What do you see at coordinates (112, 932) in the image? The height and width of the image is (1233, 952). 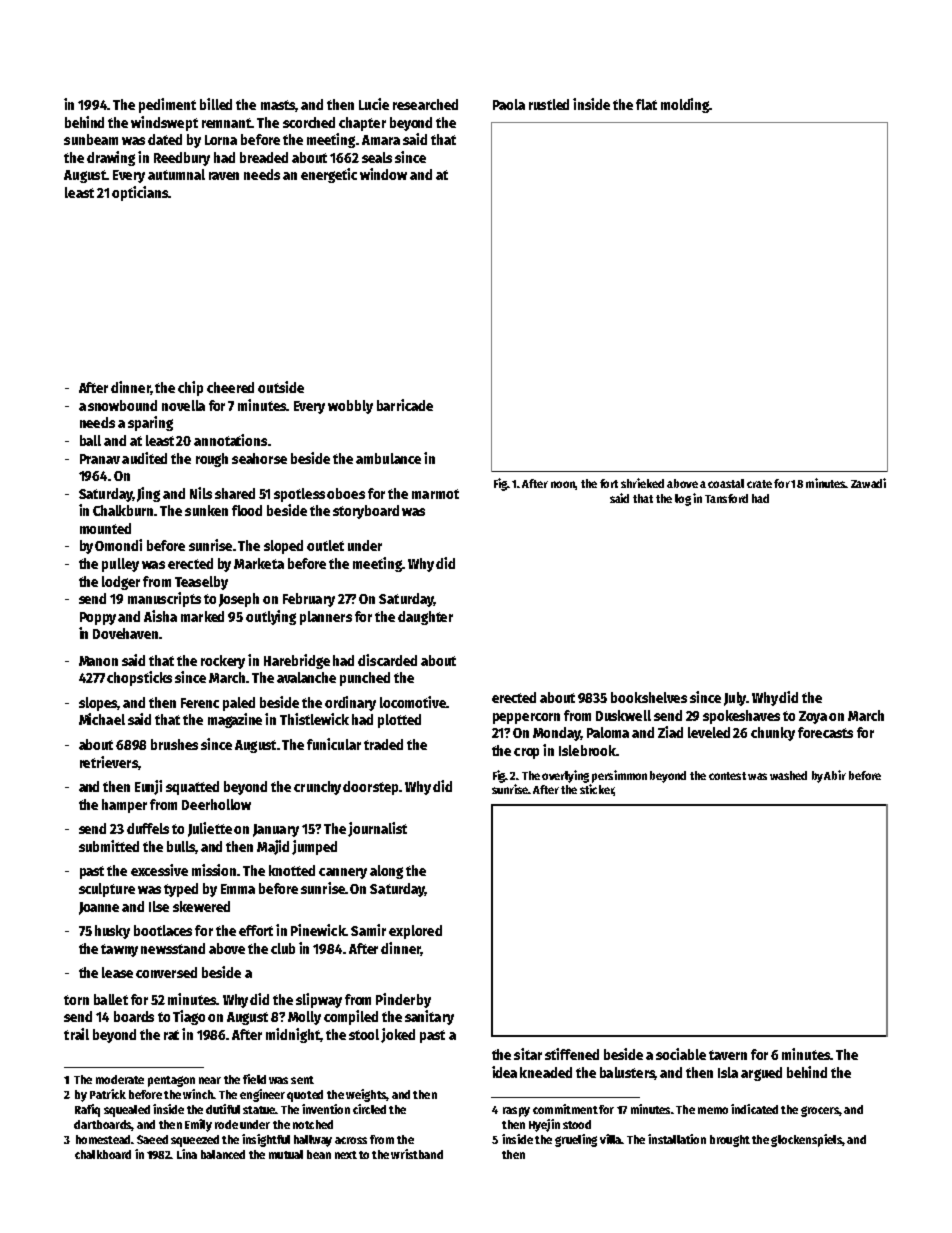 I see `husky` at bounding box center [112, 932].
